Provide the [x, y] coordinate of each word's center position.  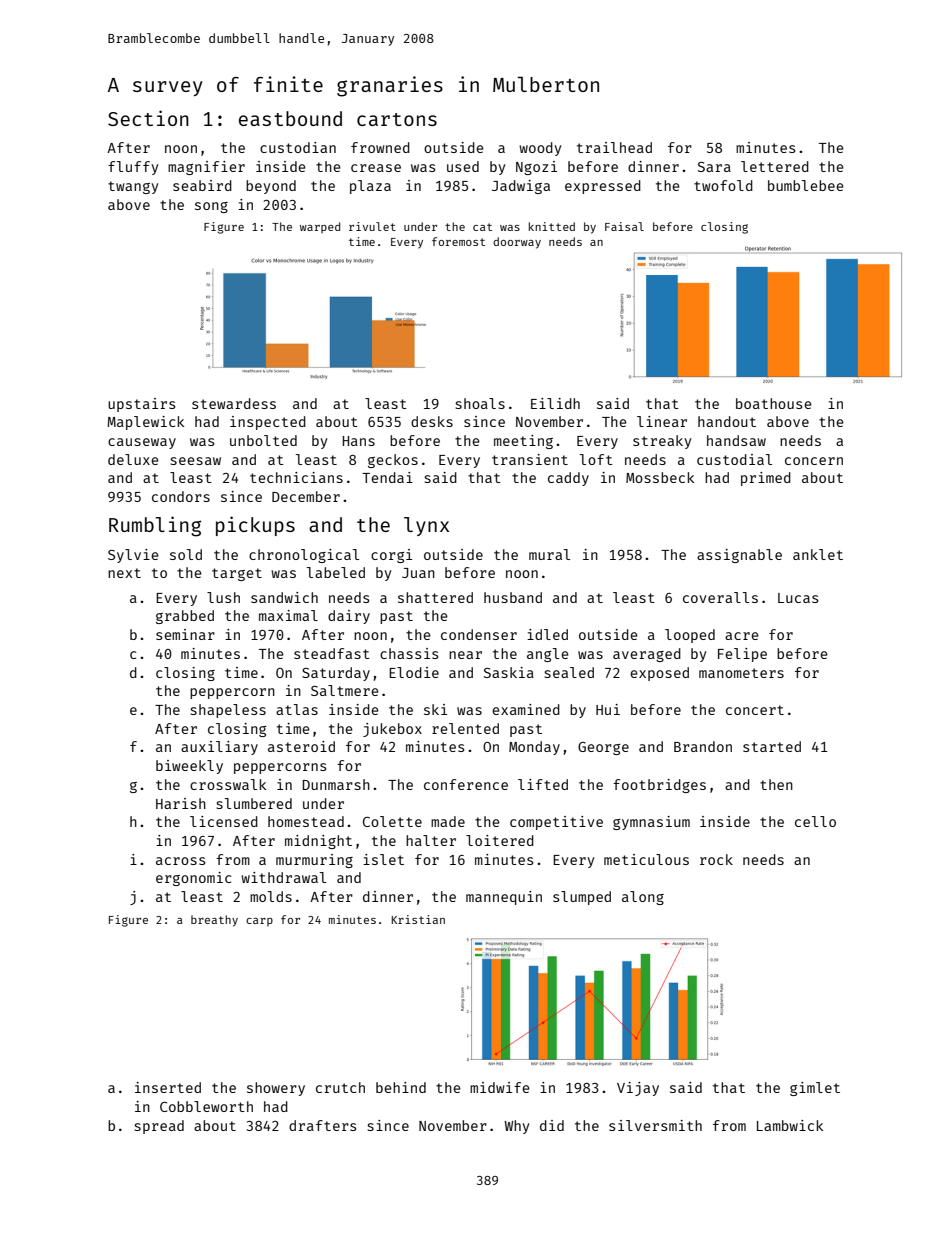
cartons [397, 119]
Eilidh [555, 403]
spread [159, 1127]
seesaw [196, 461]
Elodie [414, 672]
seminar [185, 634]
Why [516, 1127]
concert [755, 710]
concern [814, 461]
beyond [271, 187]
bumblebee [806, 185]
